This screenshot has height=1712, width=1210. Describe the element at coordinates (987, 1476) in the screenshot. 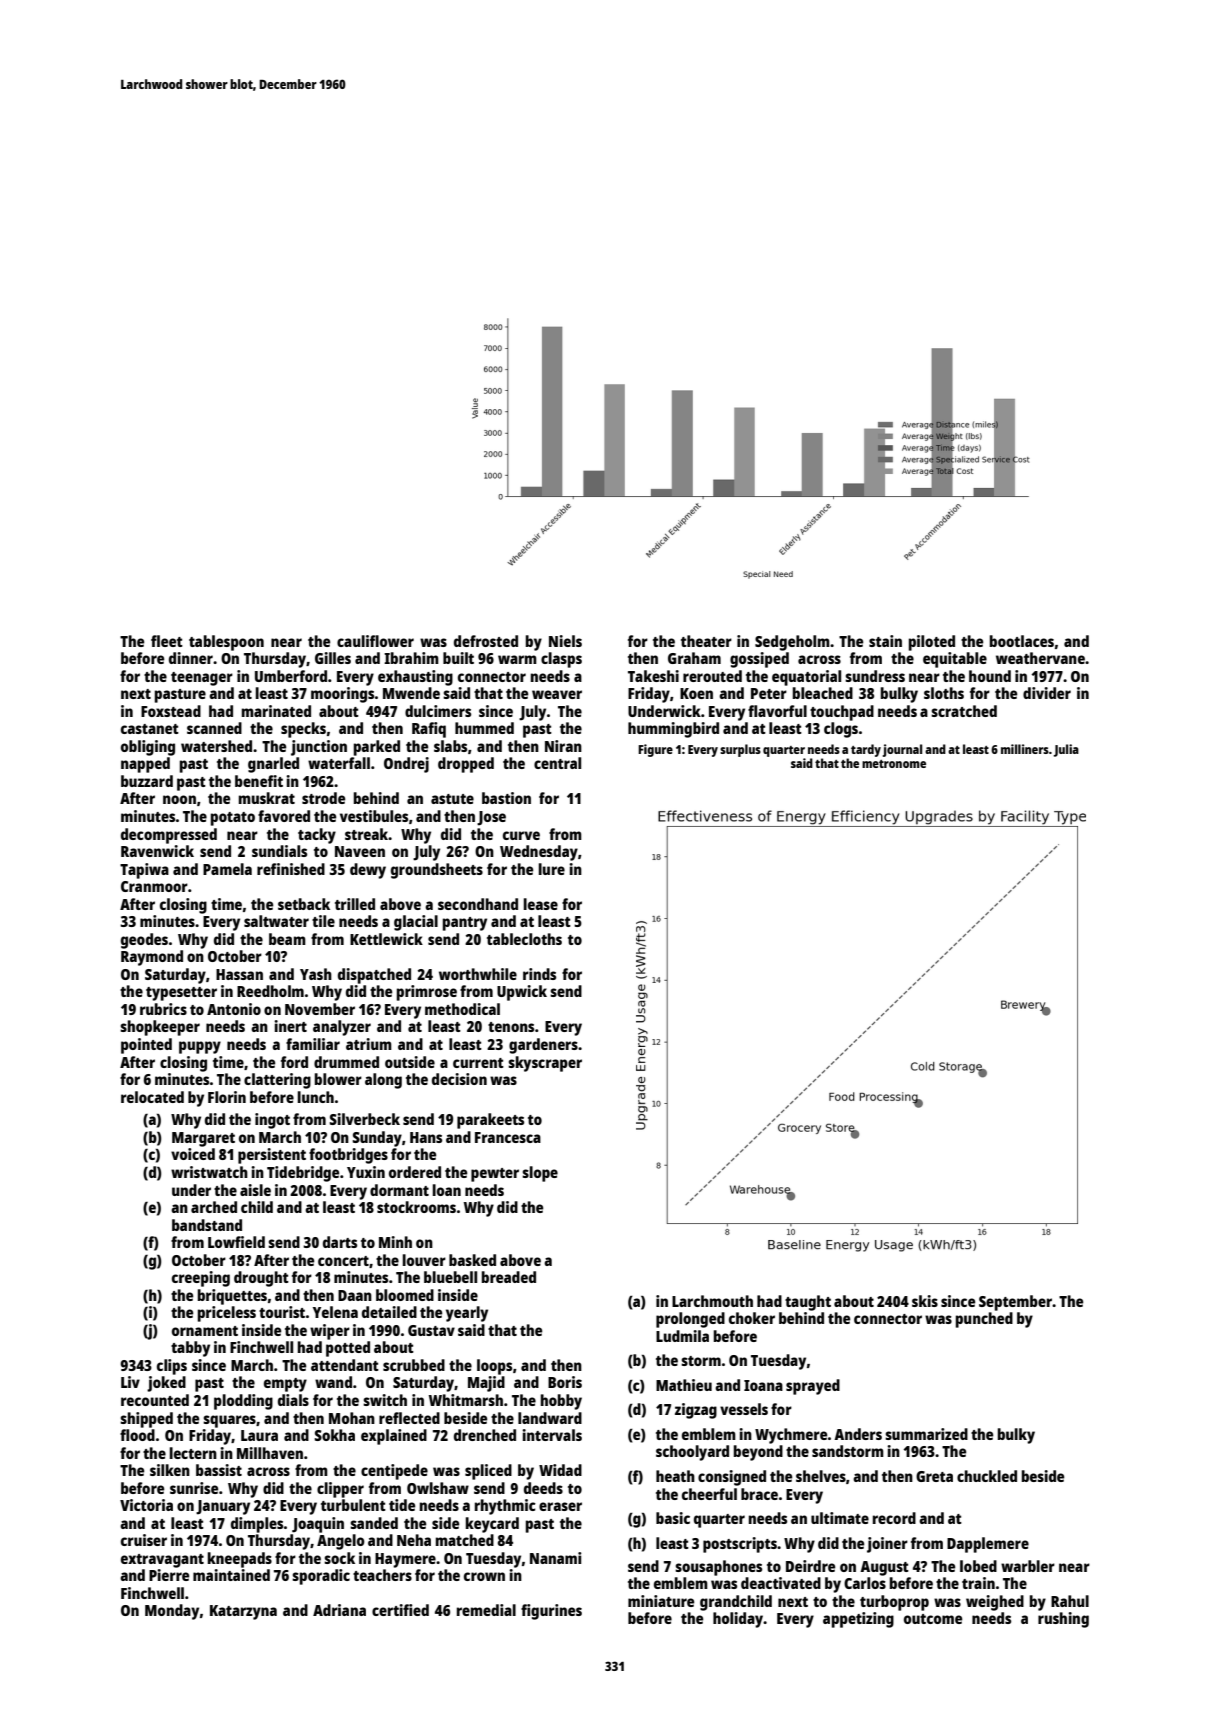

I see `chuckled` at that location.
